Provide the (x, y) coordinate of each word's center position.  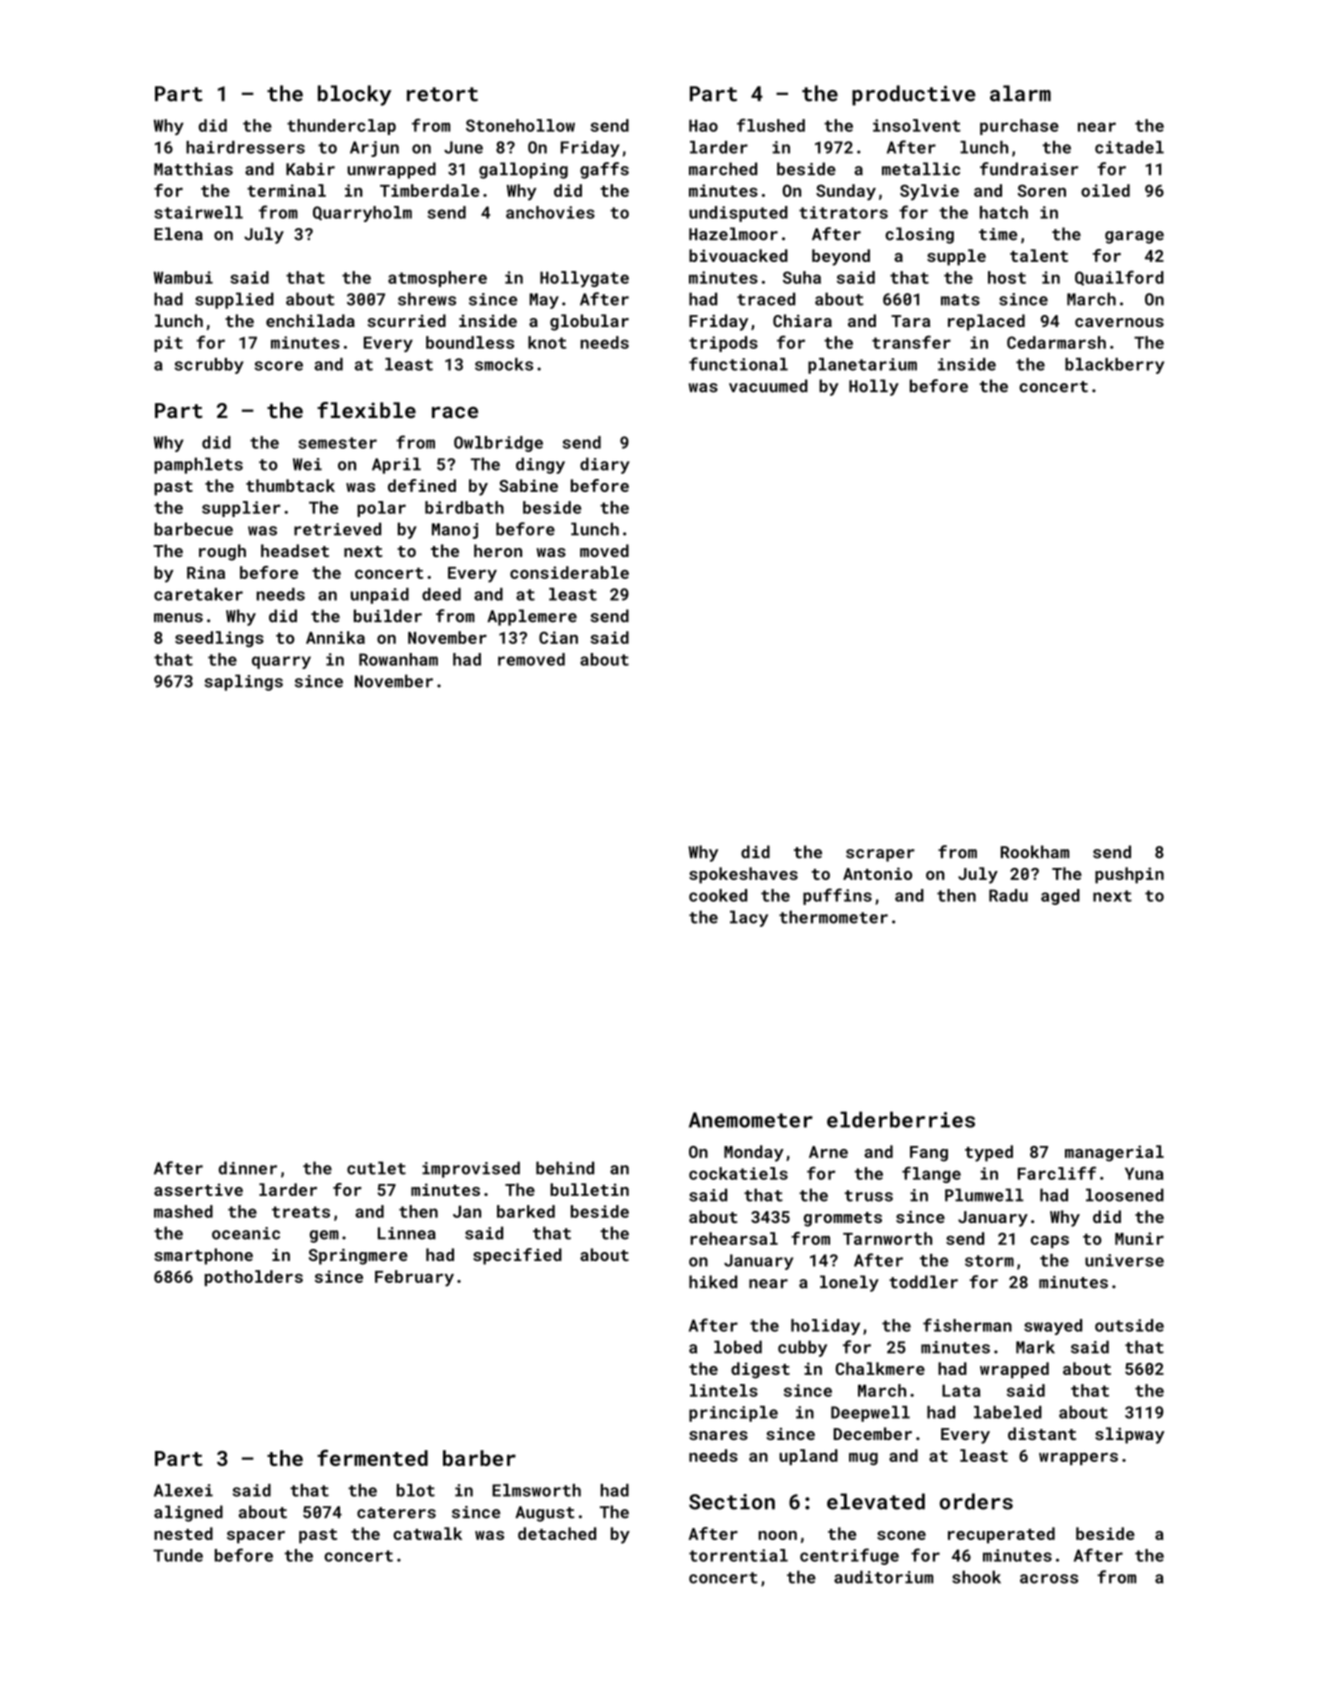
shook (976, 1577)
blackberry (1114, 366)
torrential (738, 1555)
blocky (354, 95)
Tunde (178, 1555)
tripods (723, 344)
